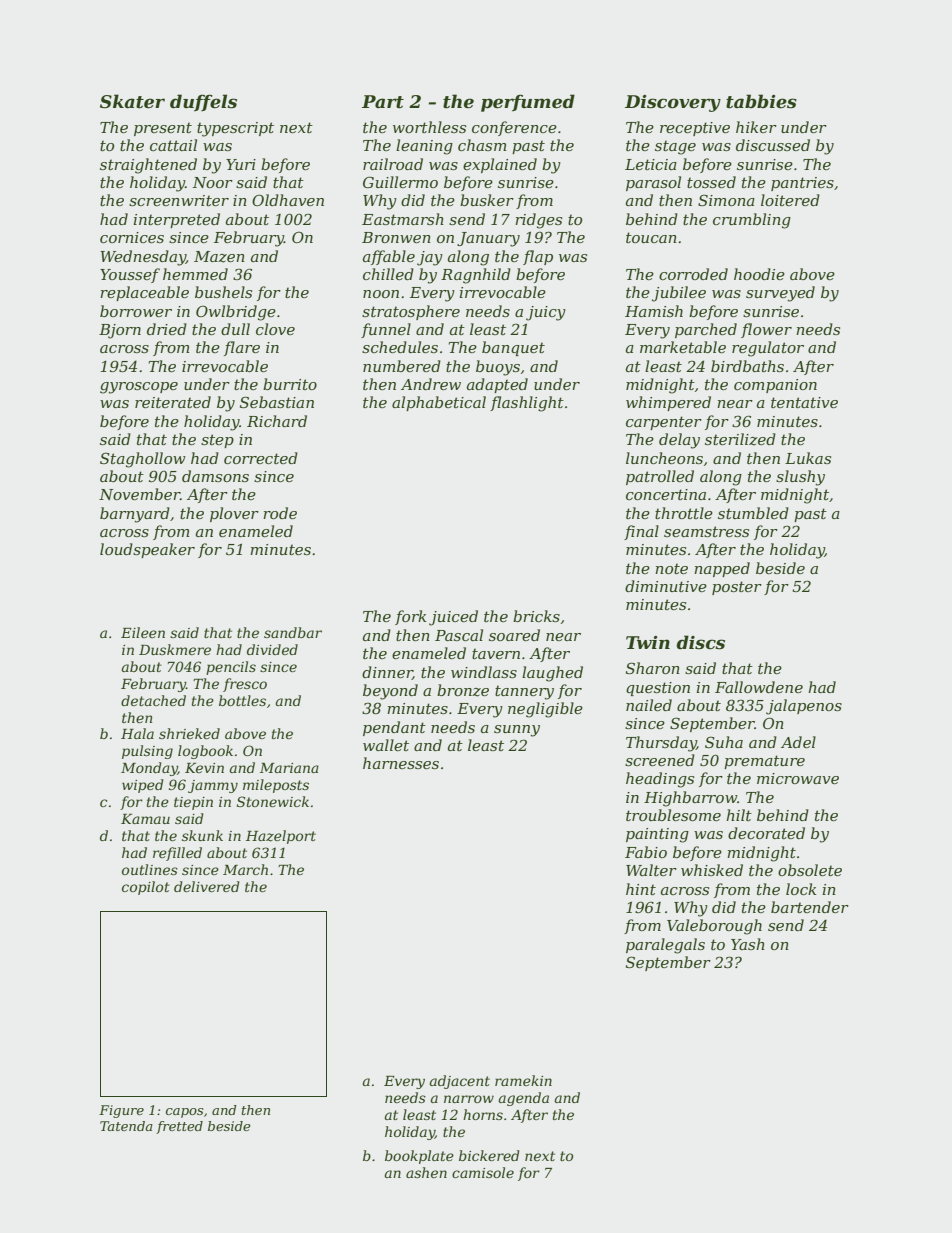  I want to click on fretted, so click(179, 1127).
